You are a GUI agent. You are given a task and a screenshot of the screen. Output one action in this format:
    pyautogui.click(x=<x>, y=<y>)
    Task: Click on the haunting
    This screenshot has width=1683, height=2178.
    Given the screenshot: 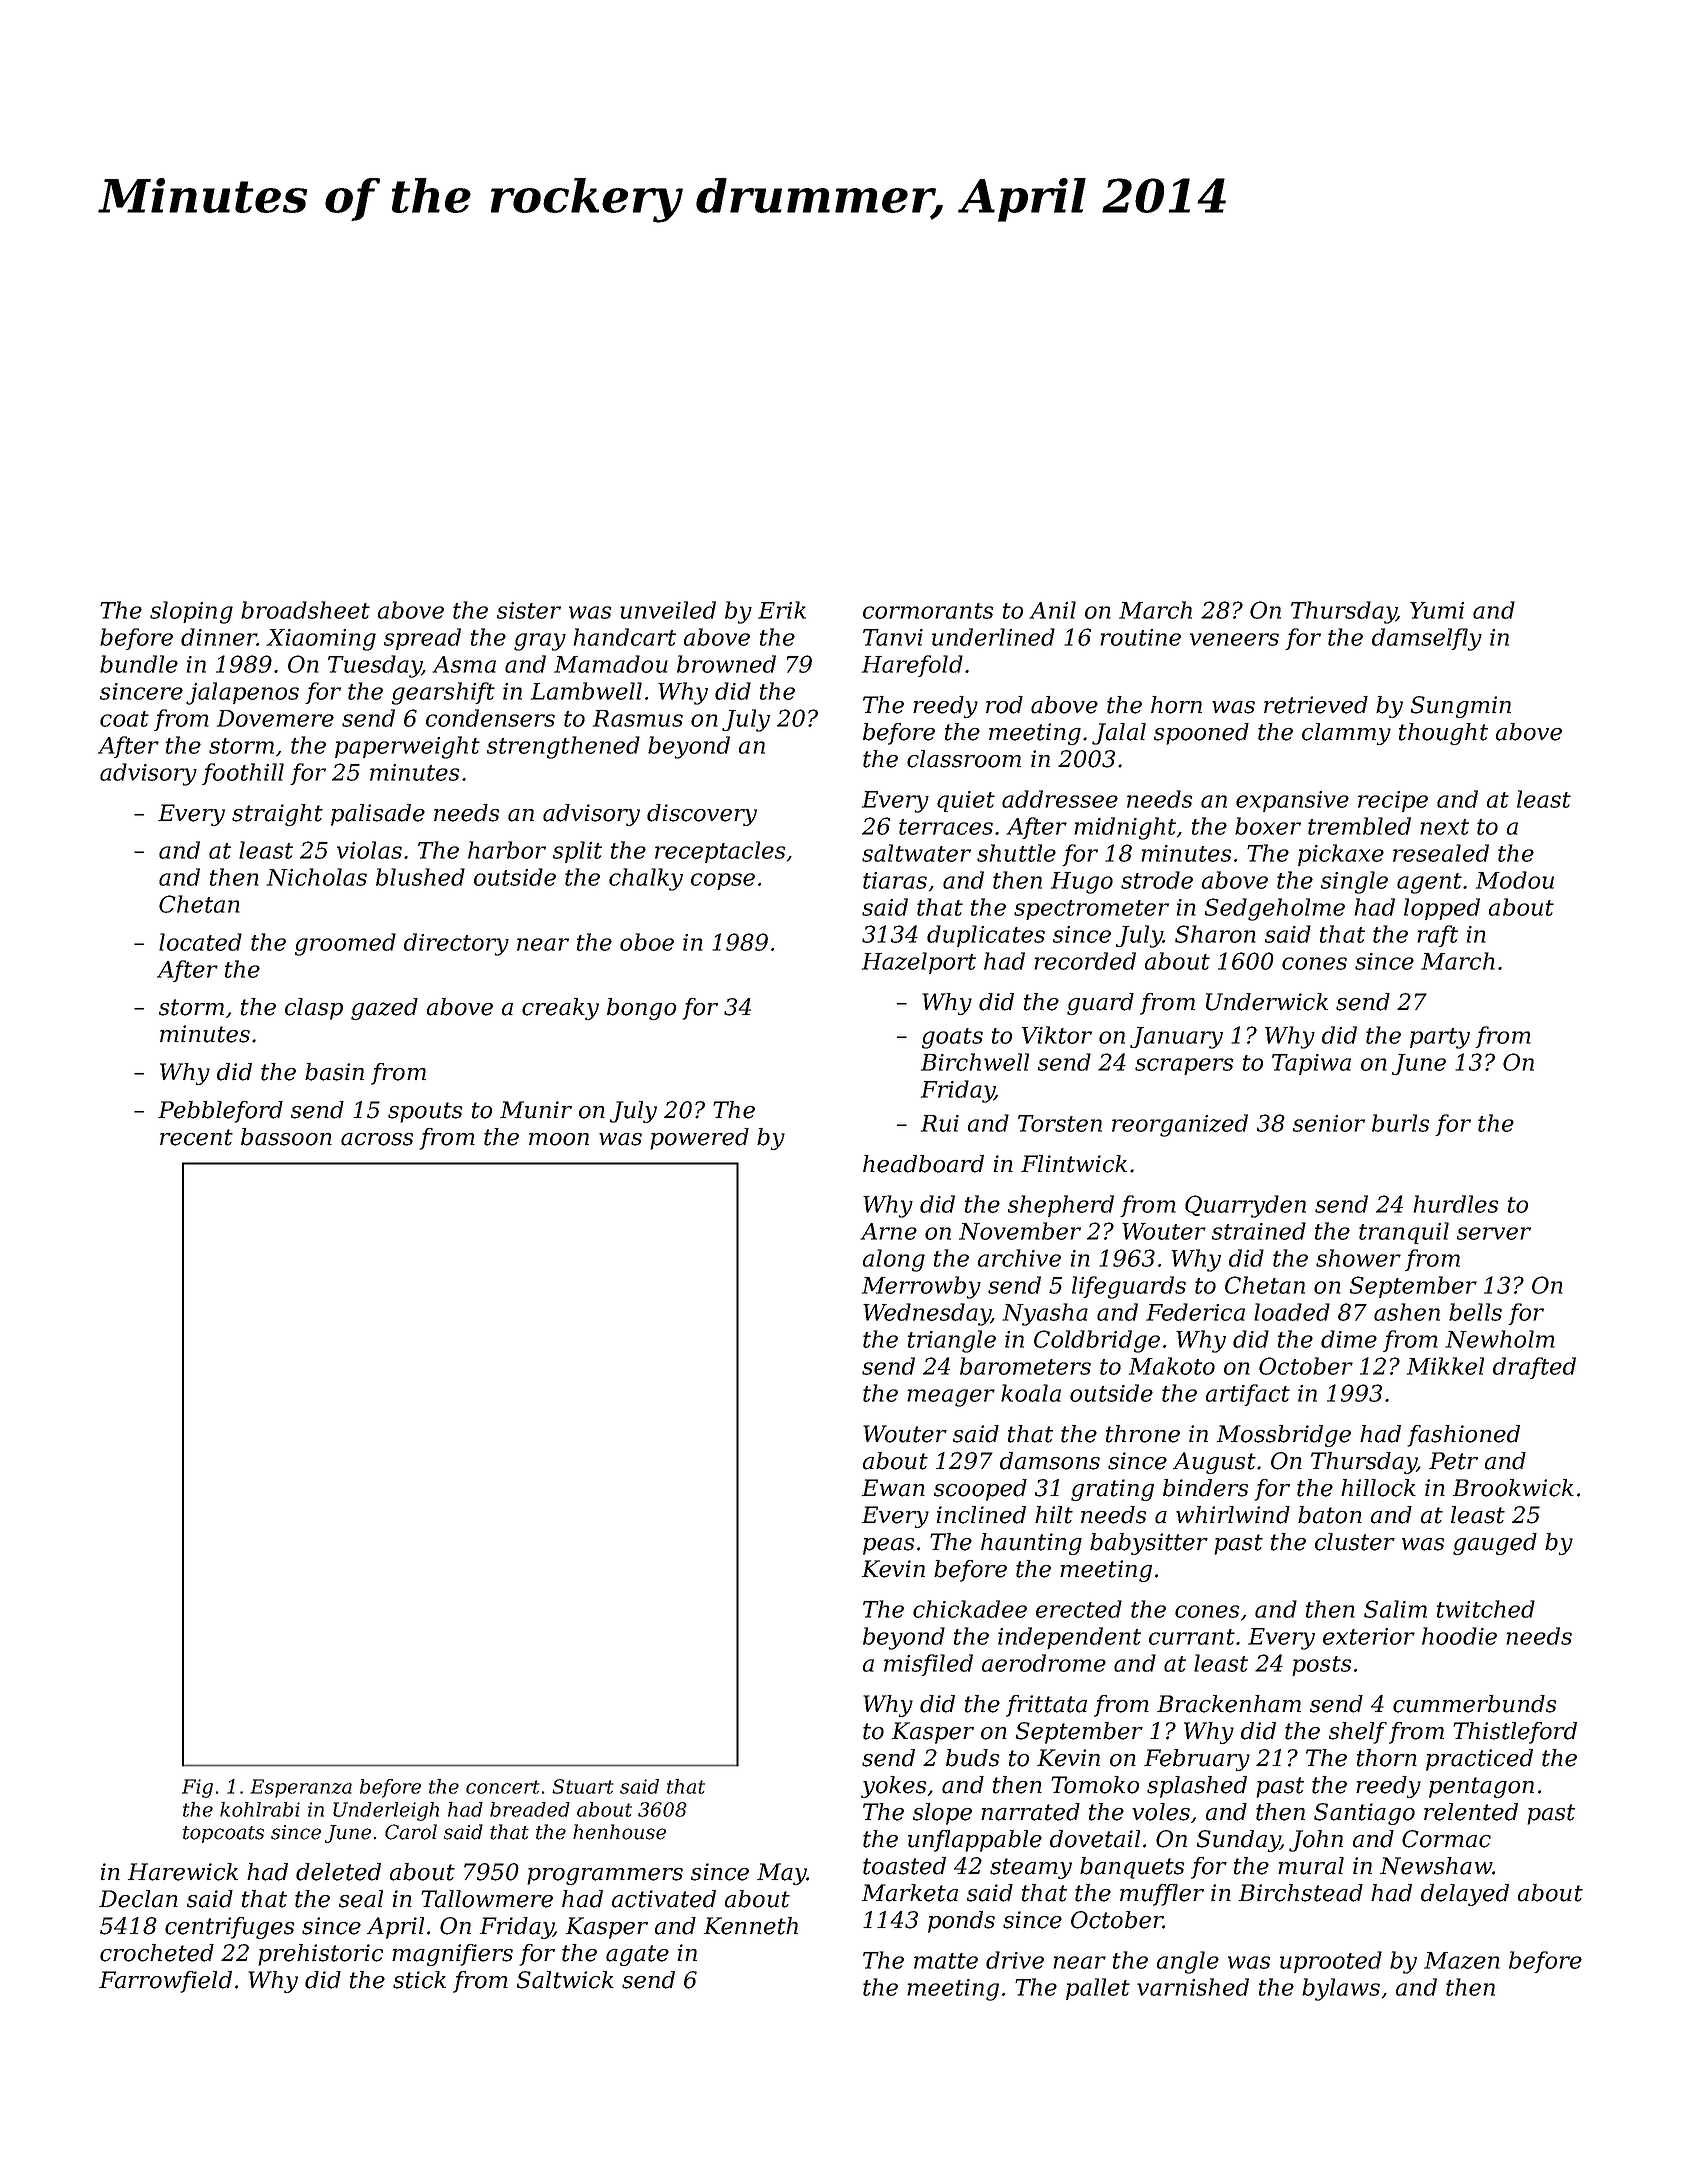 What is the action you would take?
    pyautogui.click(x=1031, y=1544)
